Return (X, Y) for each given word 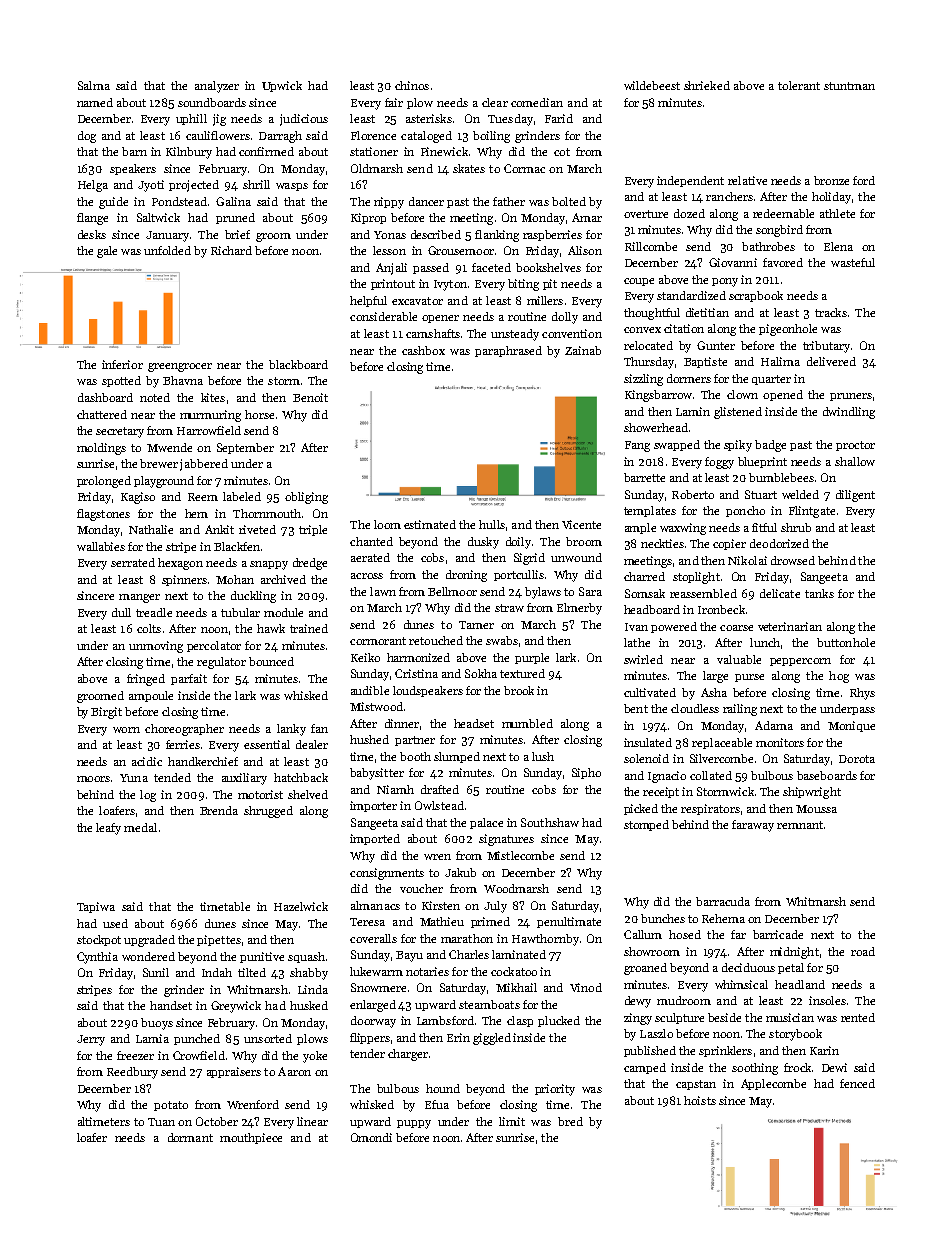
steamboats (489, 1004)
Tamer (476, 625)
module (283, 612)
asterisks (429, 118)
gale (107, 252)
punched (197, 1039)
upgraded (149, 941)
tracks (831, 312)
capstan (696, 1085)
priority (555, 1090)
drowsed (793, 560)
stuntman (849, 86)
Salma (94, 85)
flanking (497, 236)
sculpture (679, 1018)
